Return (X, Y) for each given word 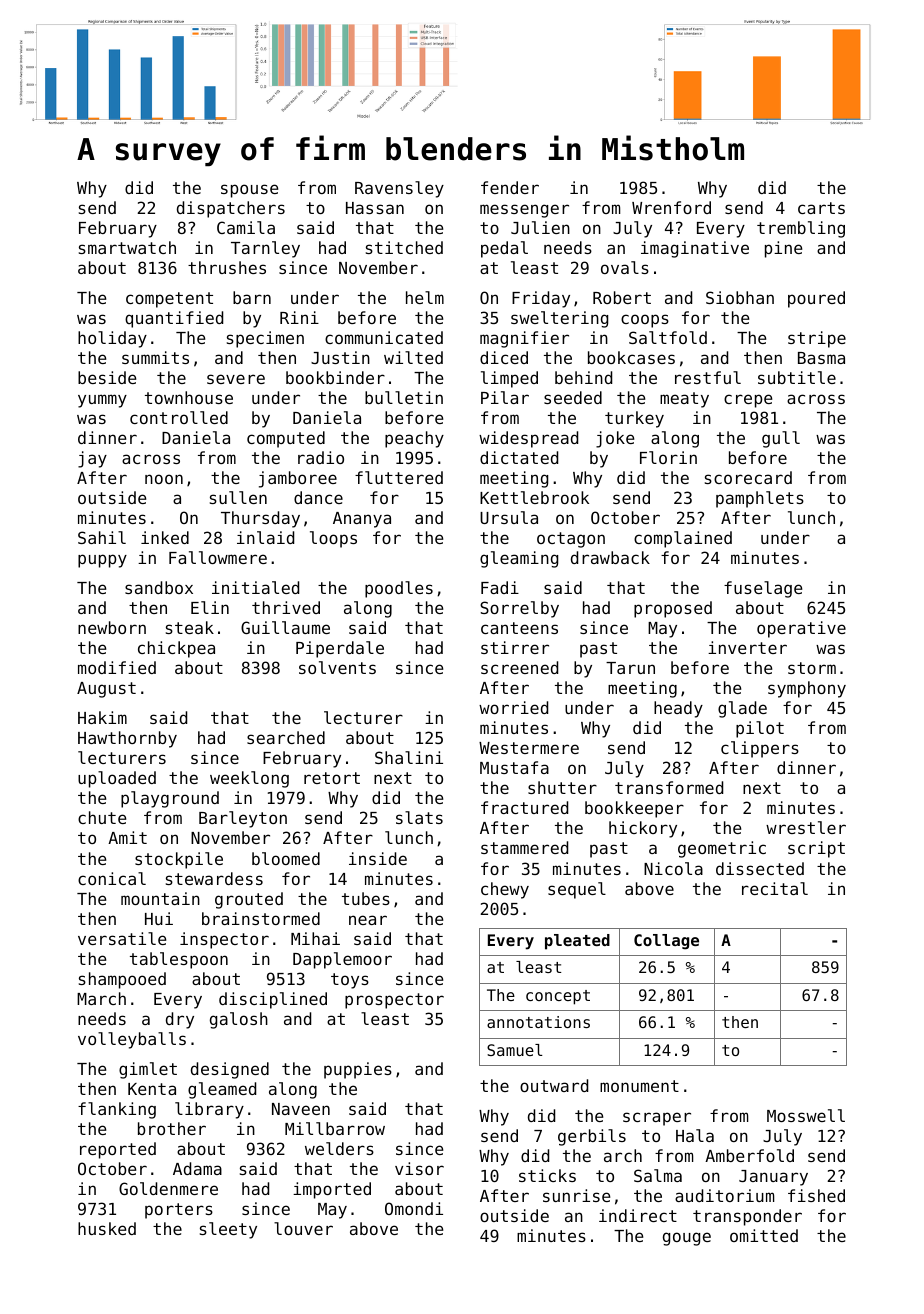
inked (165, 537)
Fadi (500, 587)
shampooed (122, 980)
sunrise (576, 1195)
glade (742, 709)
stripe (817, 339)
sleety (228, 1230)
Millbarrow (335, 1128)
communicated (384, 337)
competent (169, 300)
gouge (687, 1239)
